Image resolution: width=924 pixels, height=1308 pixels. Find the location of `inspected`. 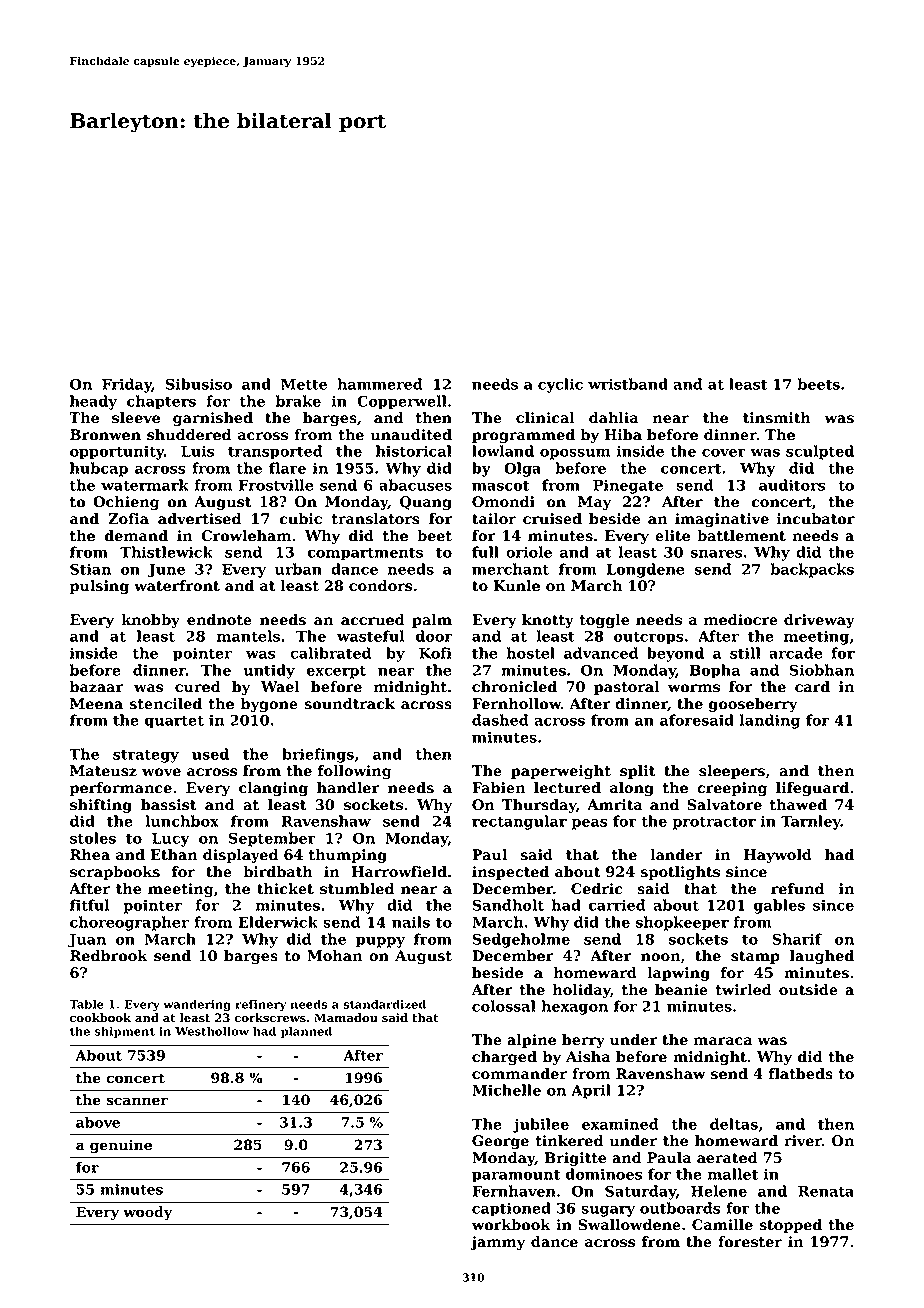

inspected is located at coordinates (510, 873).
